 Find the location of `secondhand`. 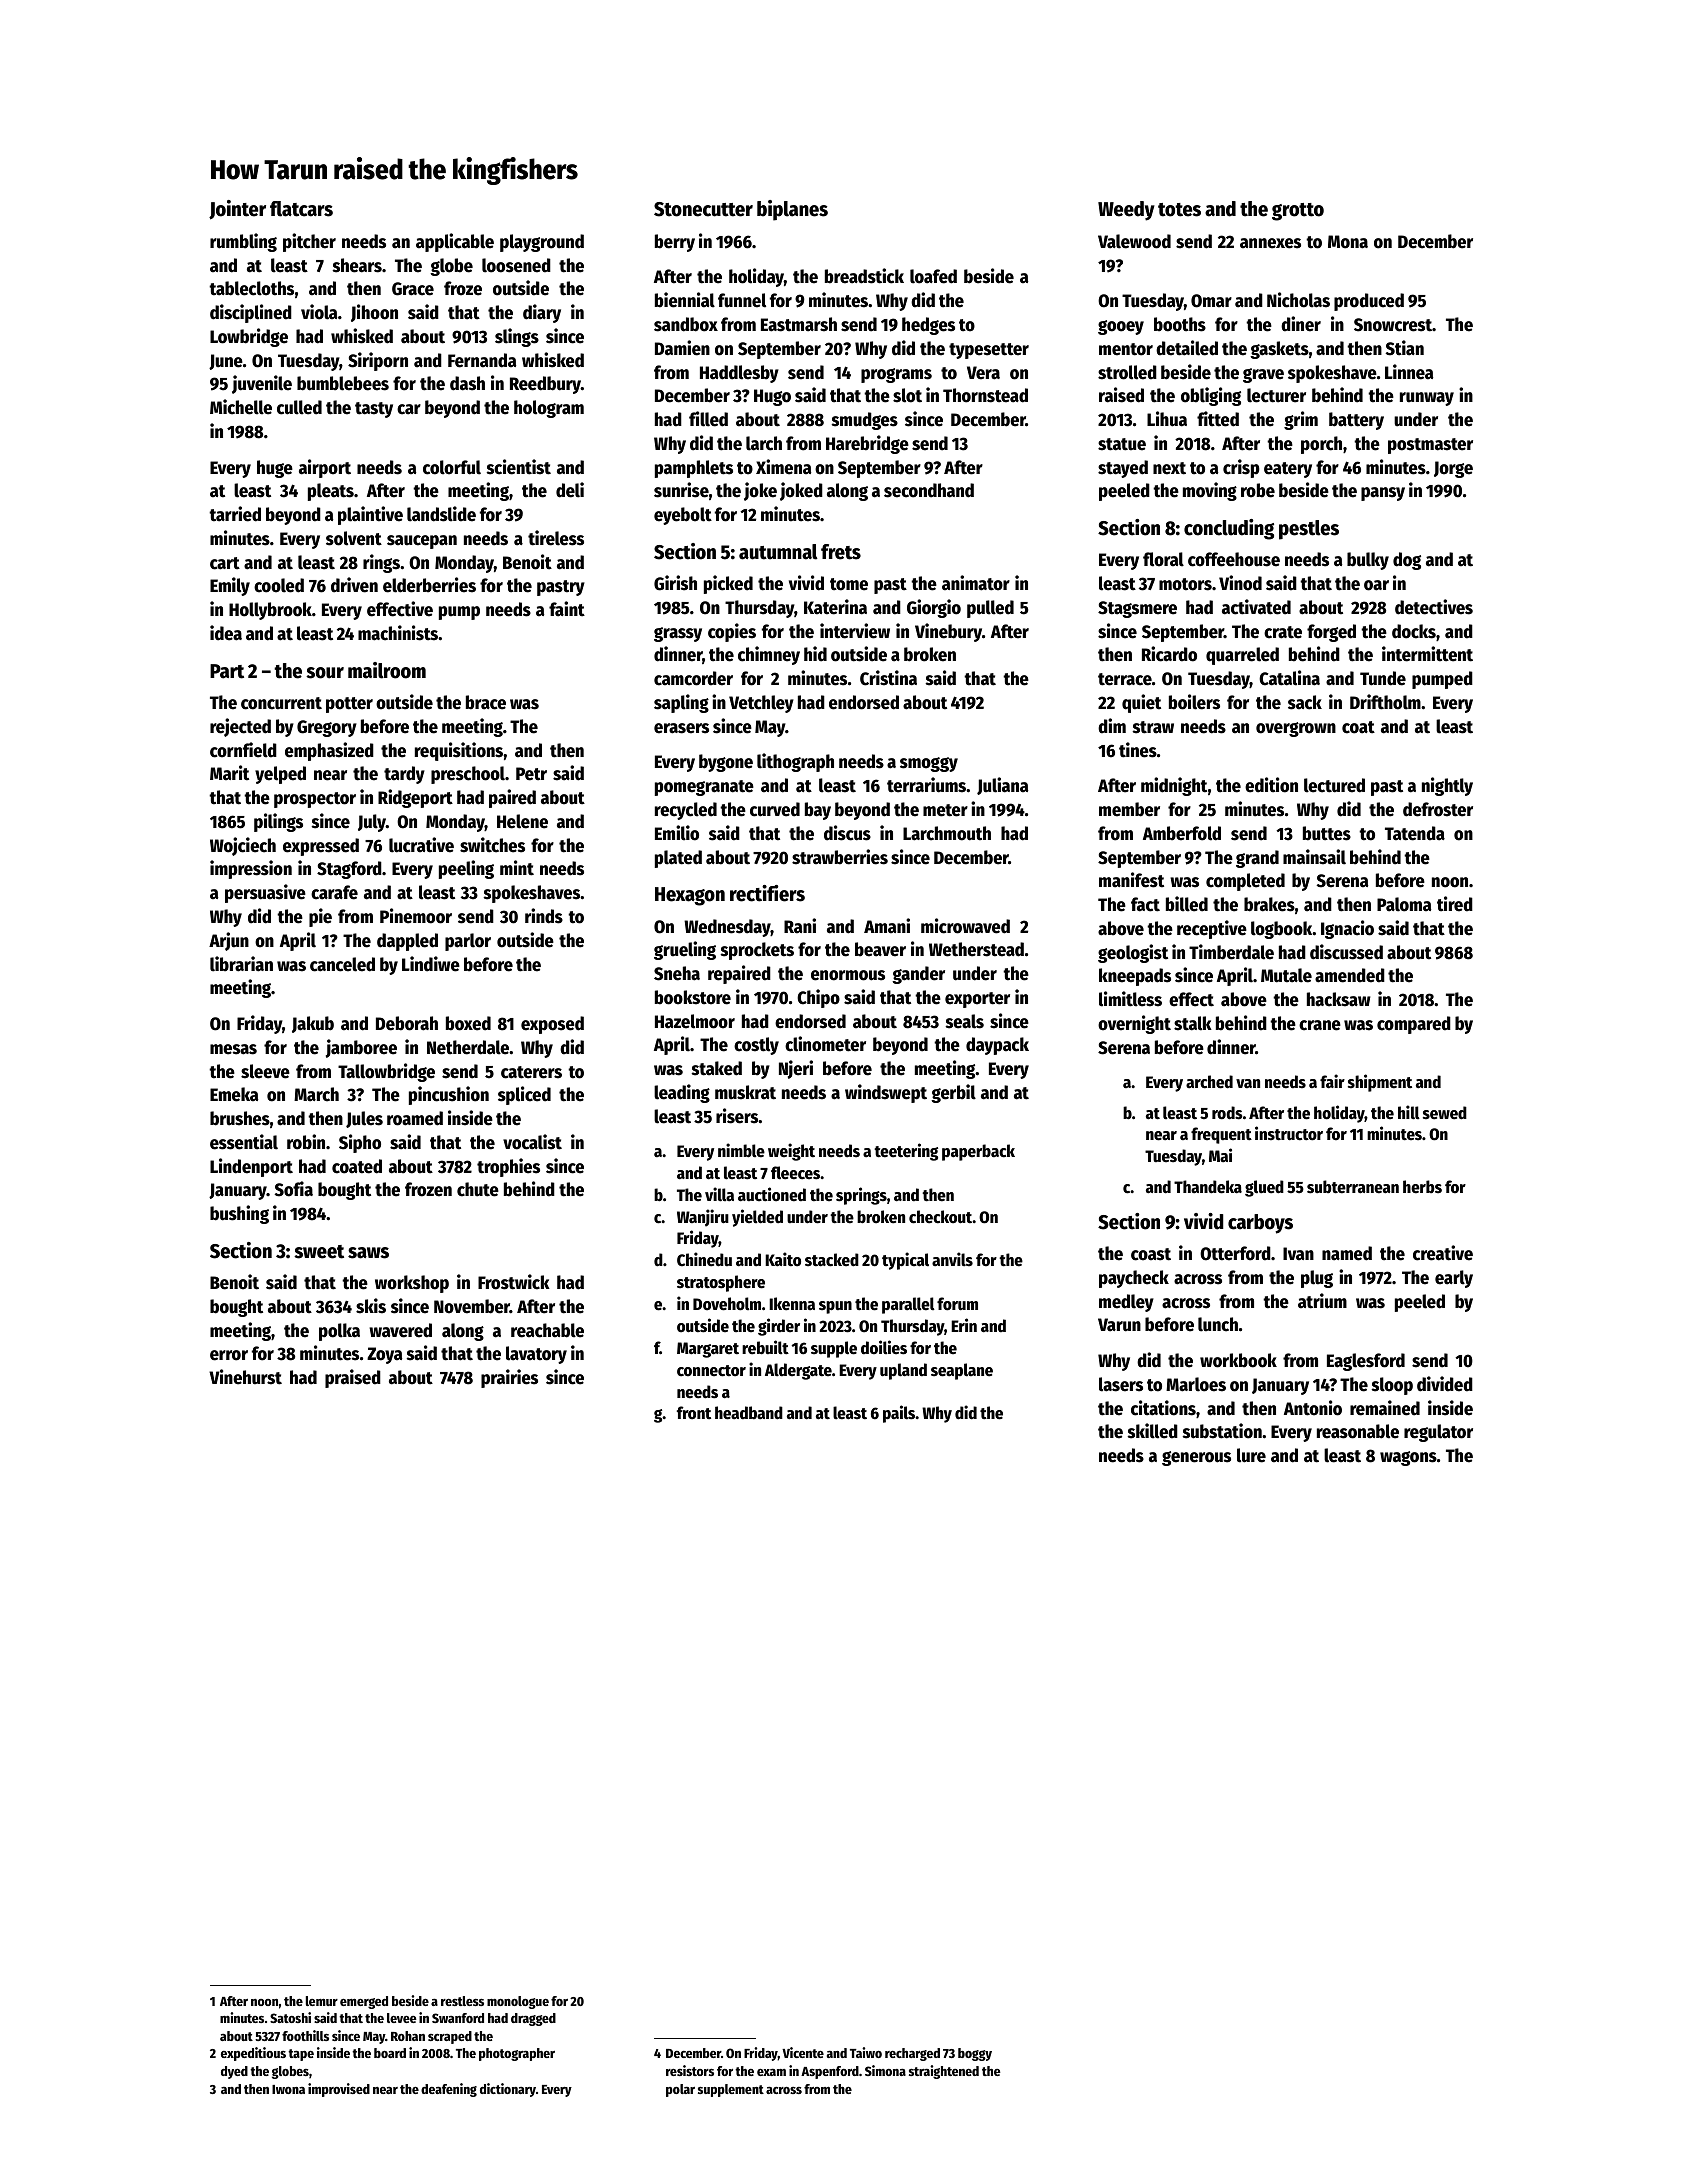

secondhand is located at coordinates (929, 490).
